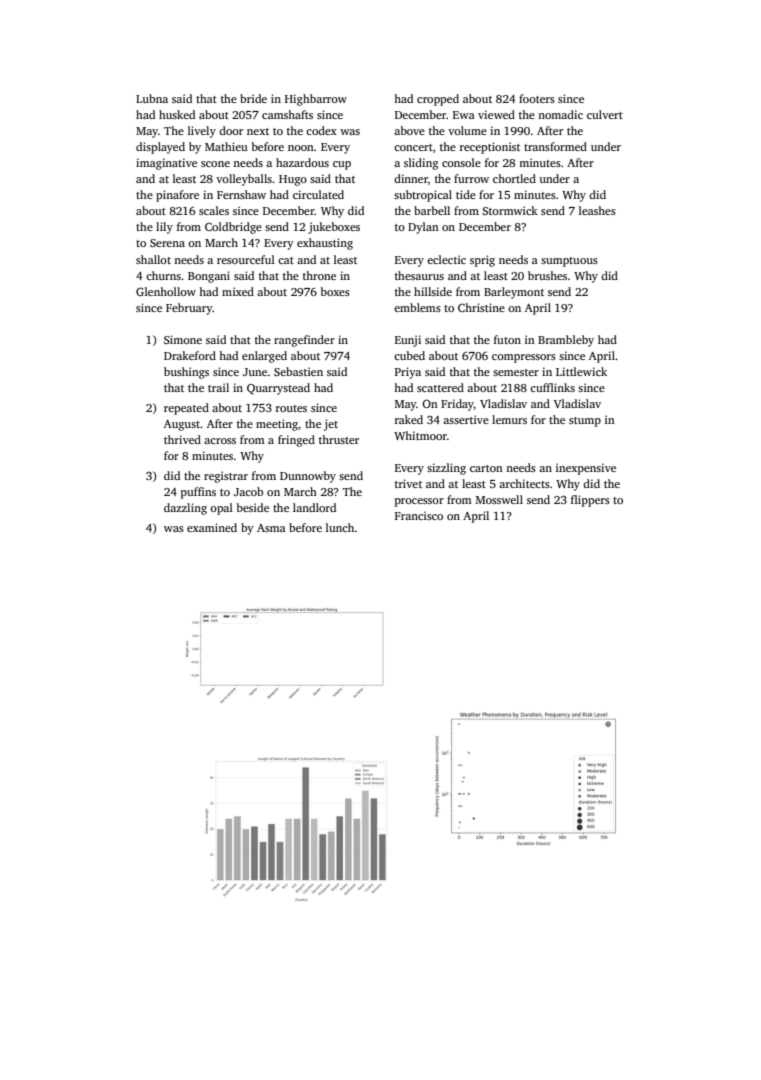  Describe the element at coordinates (438, 100) in the screenshot. I see `cropped` at that location.
